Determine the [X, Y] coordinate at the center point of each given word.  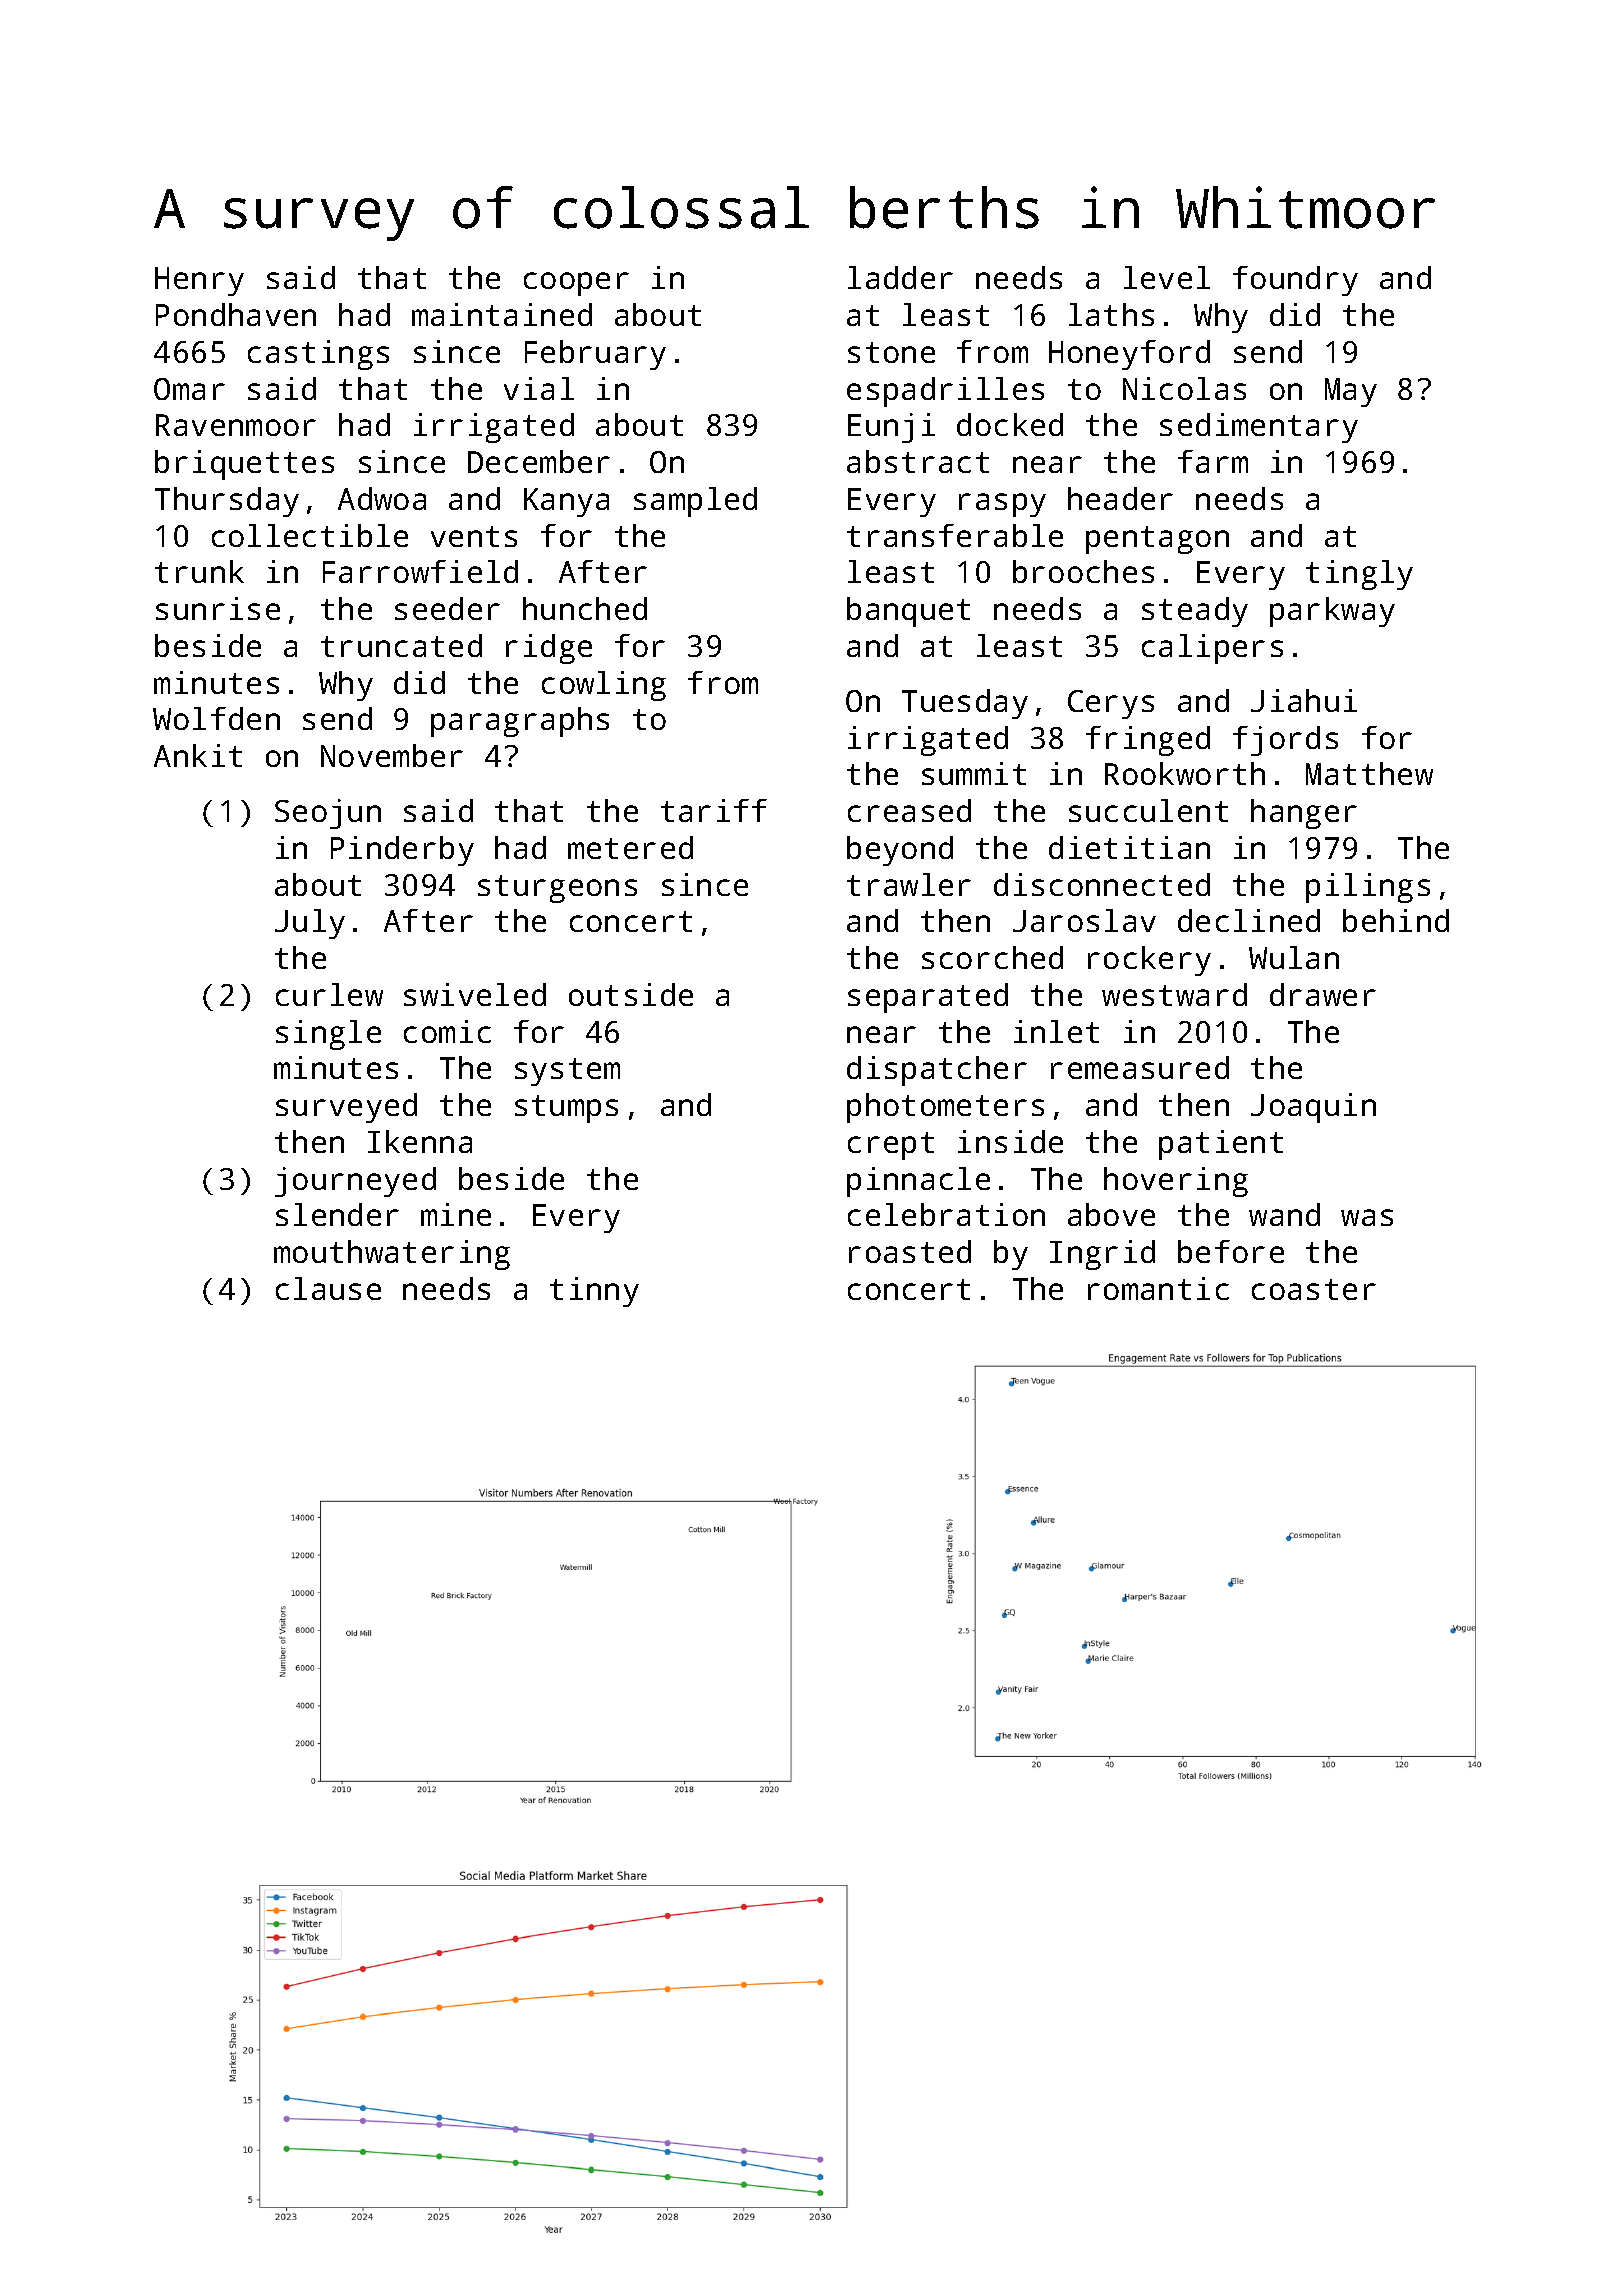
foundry [1295, 281]
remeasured [1140, 1067]
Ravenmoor [236, 425]
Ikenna [420, 1141]
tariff [714, 810]
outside [631, 994]
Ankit [198, 755]
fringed [1148, 741]
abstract [918, 461]
